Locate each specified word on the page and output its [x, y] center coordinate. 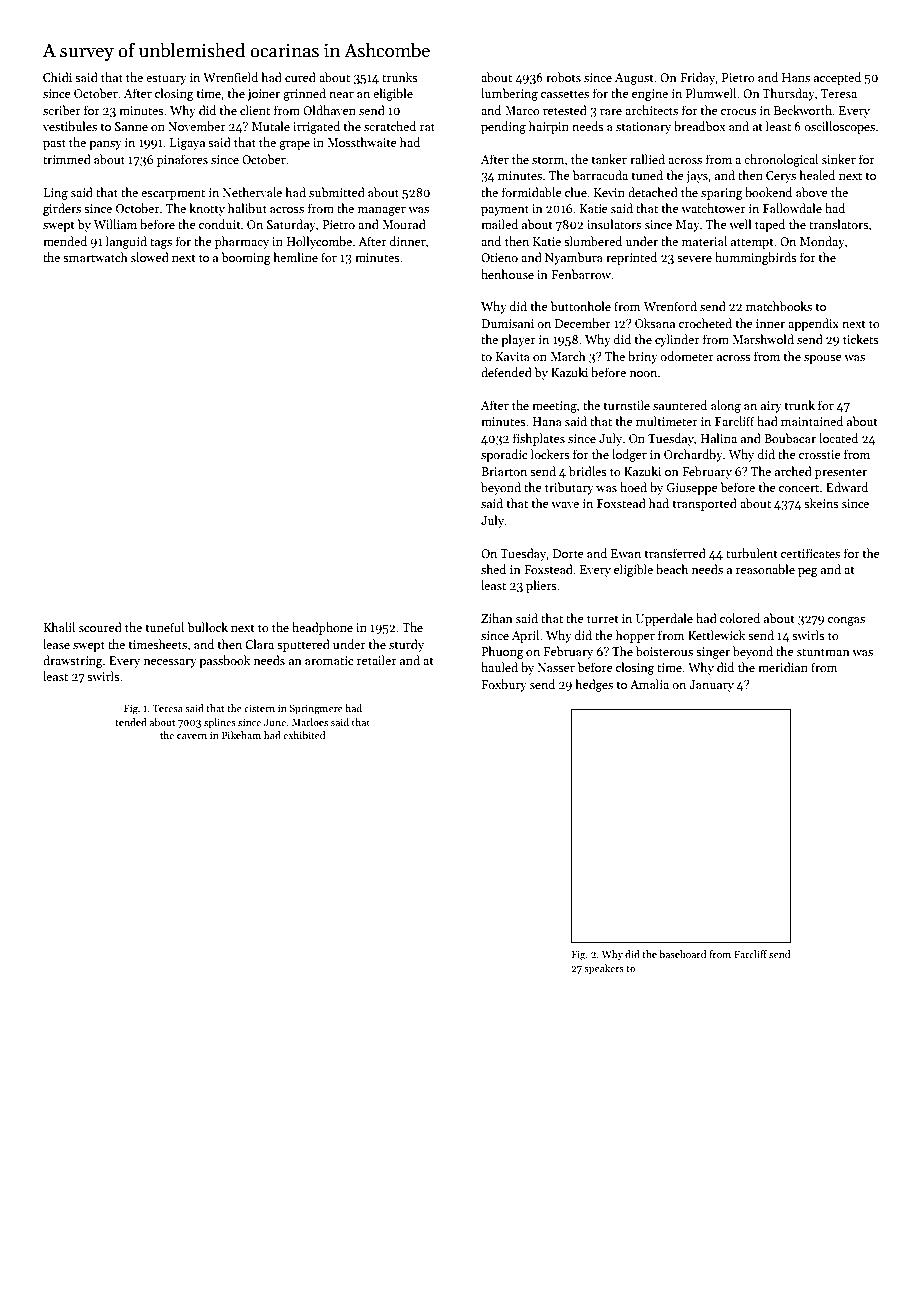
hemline [295, 257]
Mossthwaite [362, 142]
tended [131, 722]
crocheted [705, 323]
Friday [698, 78]
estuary [166, 79]
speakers [604, 969]
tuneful [164, 627]
